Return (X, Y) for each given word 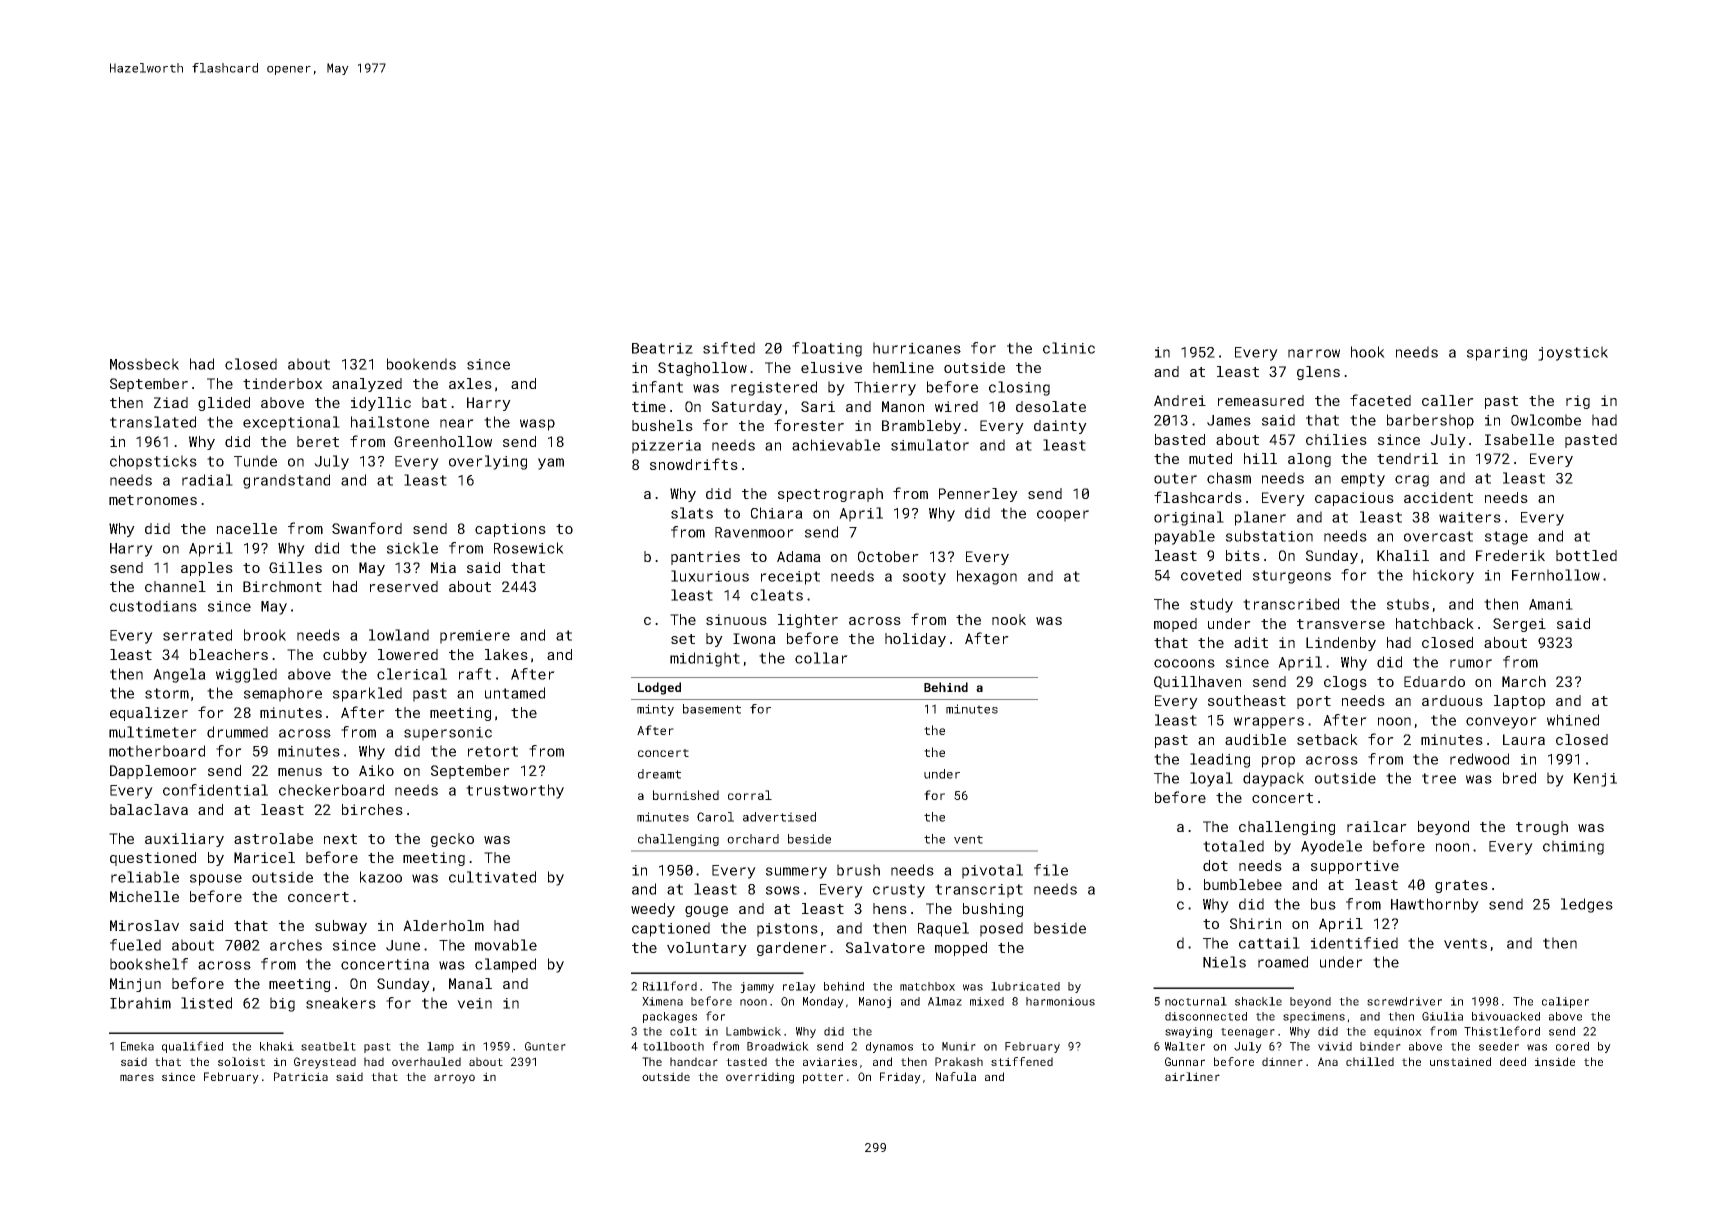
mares (137, 1077)
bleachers (229, 654)
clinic (1069, 348)
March (1524, 681)
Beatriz (662, 348)
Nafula (956, 1076)
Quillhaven (1197, 682)
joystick (1573, 353)
